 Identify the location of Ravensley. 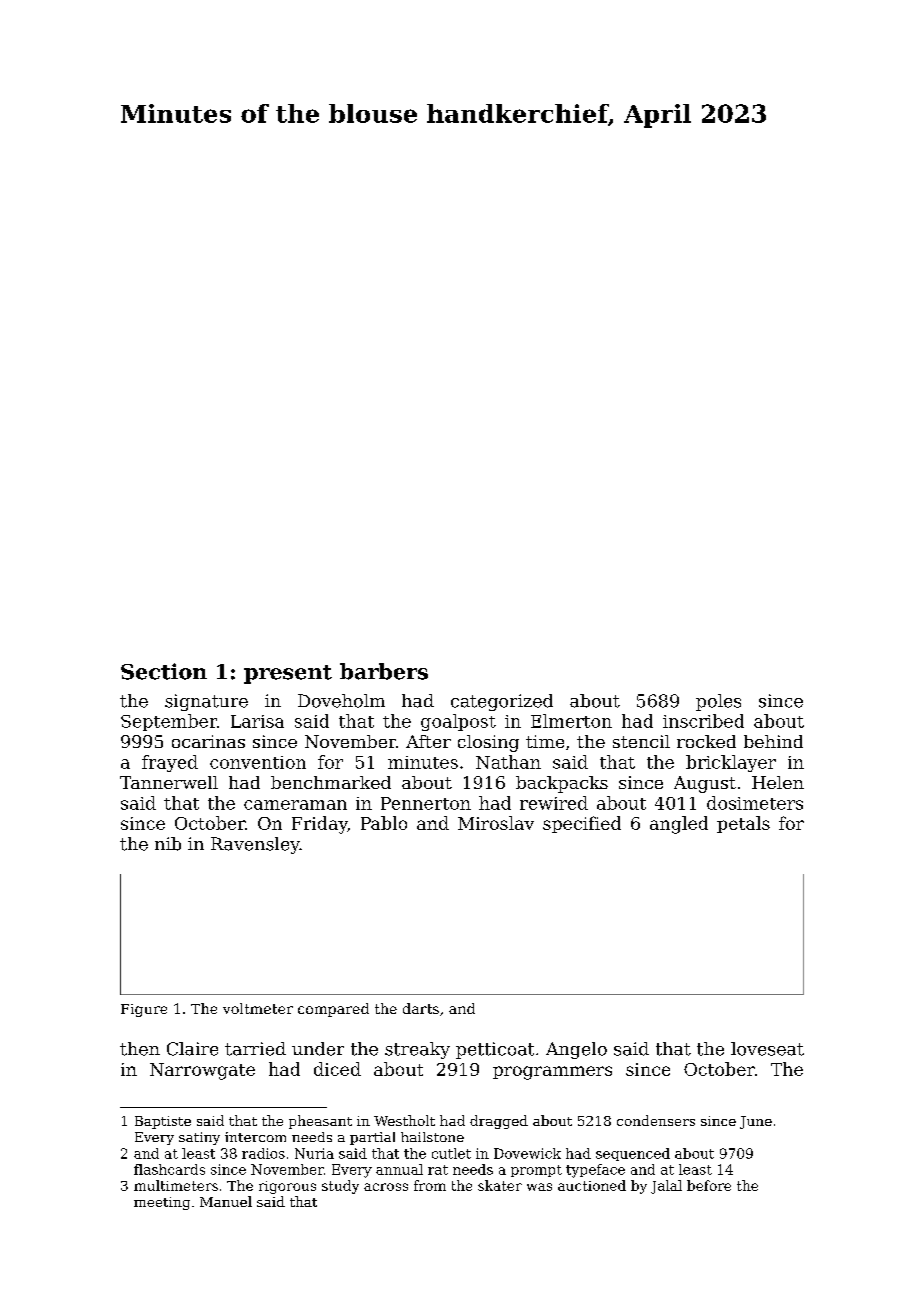
(255, 845).
